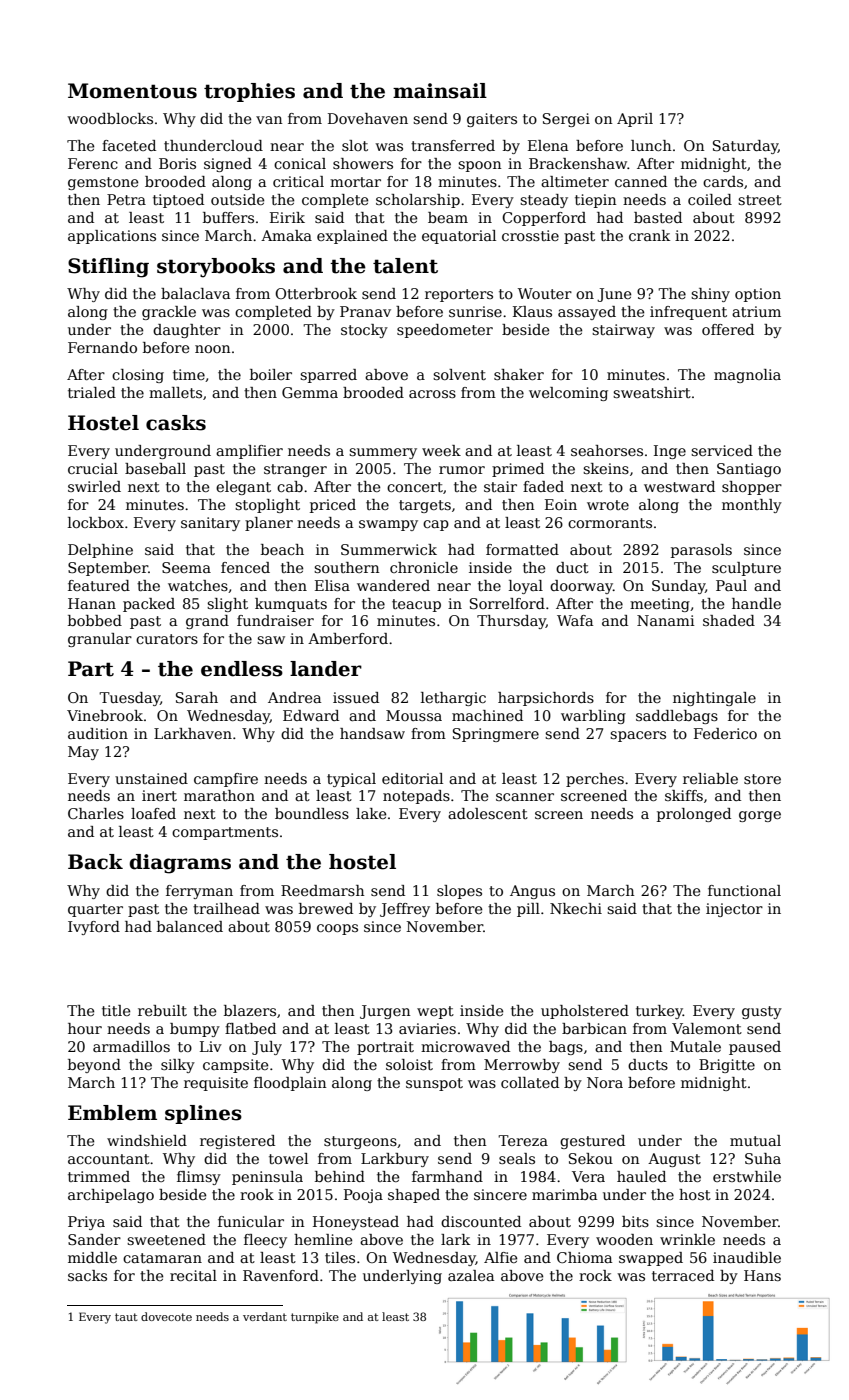 Image resolution: width=849 pixels, height=1400 pixels. Describe the element at coordinates (356, 697) in the screenshot. I see `issued` at that location.
